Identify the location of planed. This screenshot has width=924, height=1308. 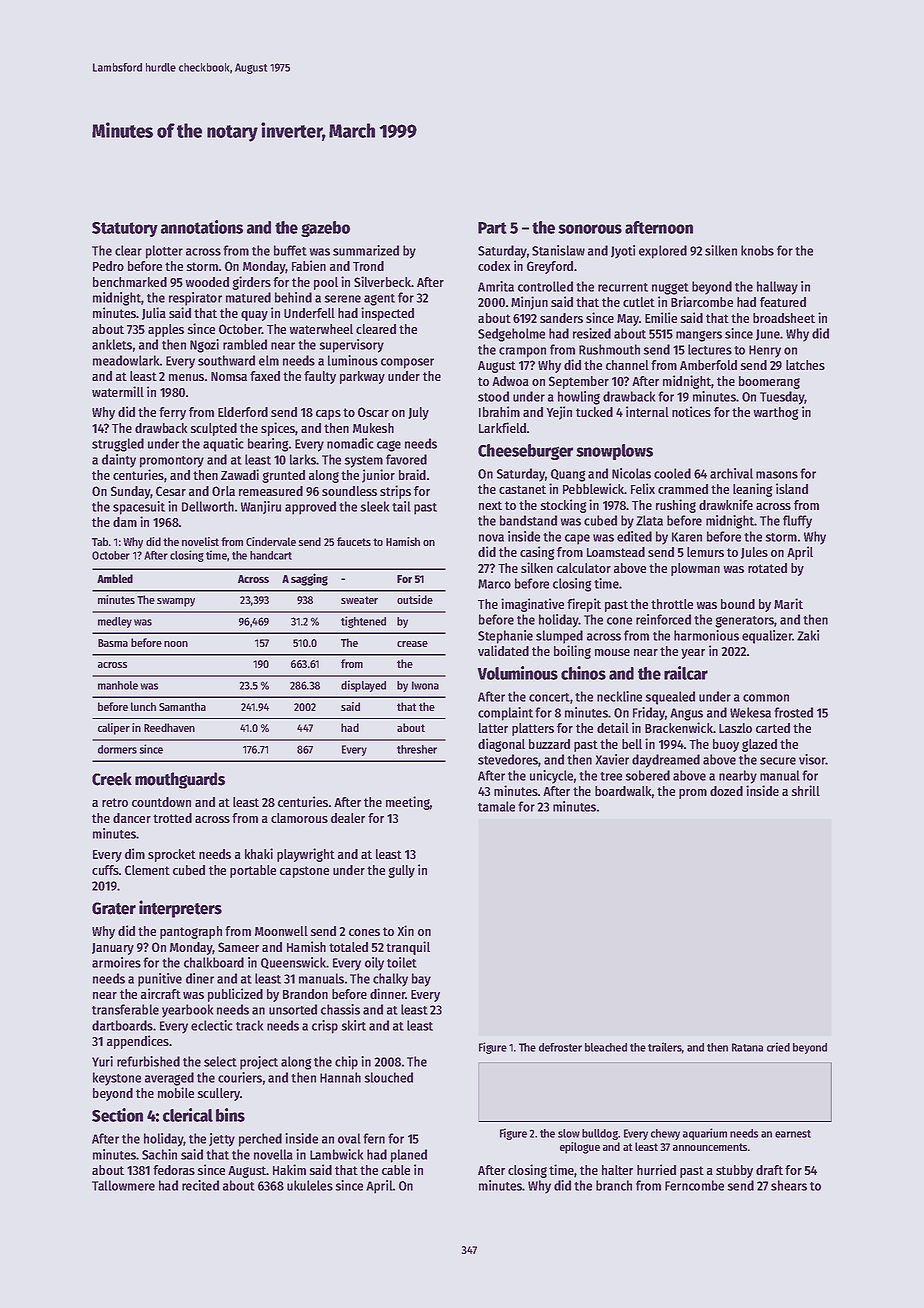
(409, 1156).
